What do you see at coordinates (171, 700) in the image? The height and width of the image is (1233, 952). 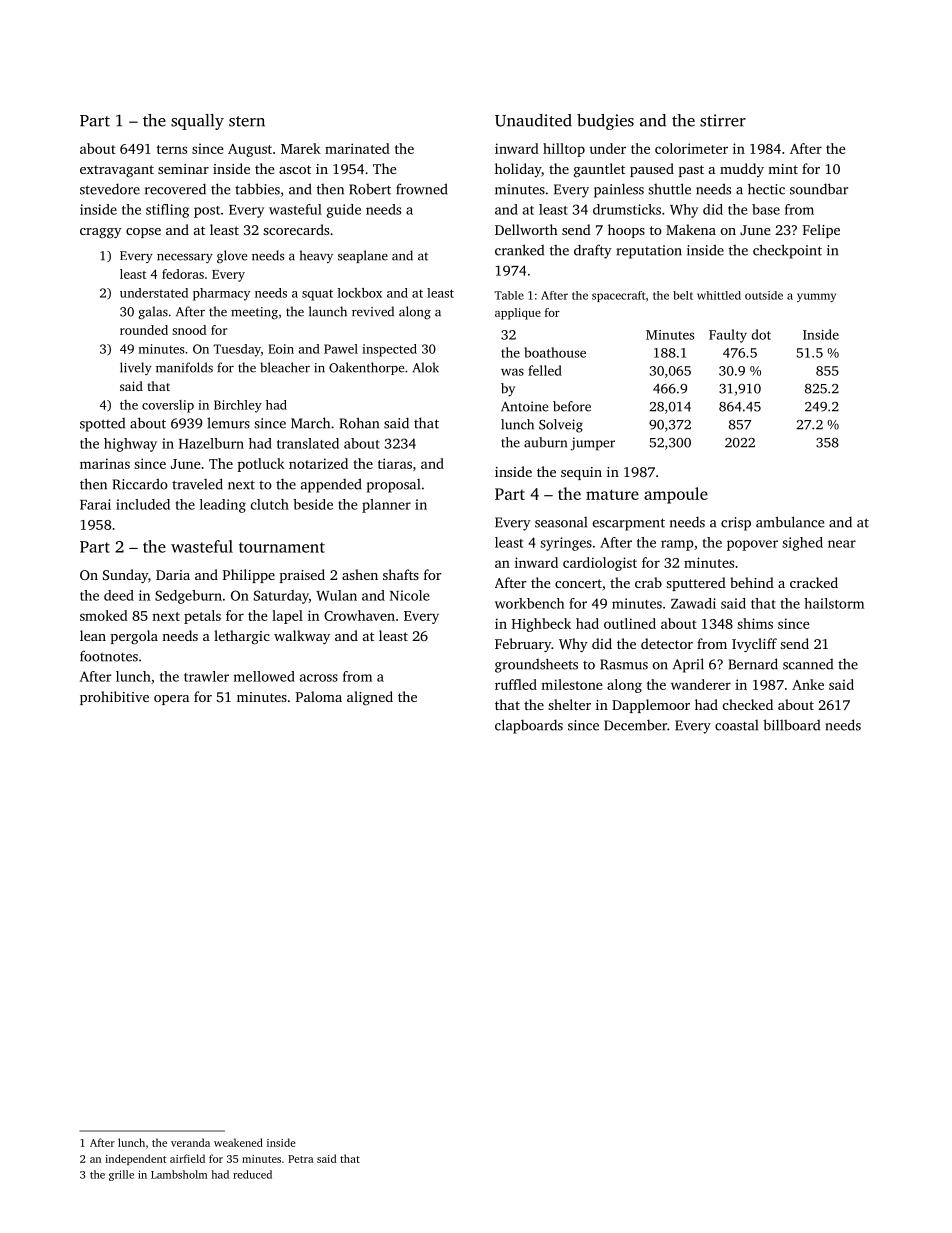 I see `opera` at bounding box center [171, 700].
